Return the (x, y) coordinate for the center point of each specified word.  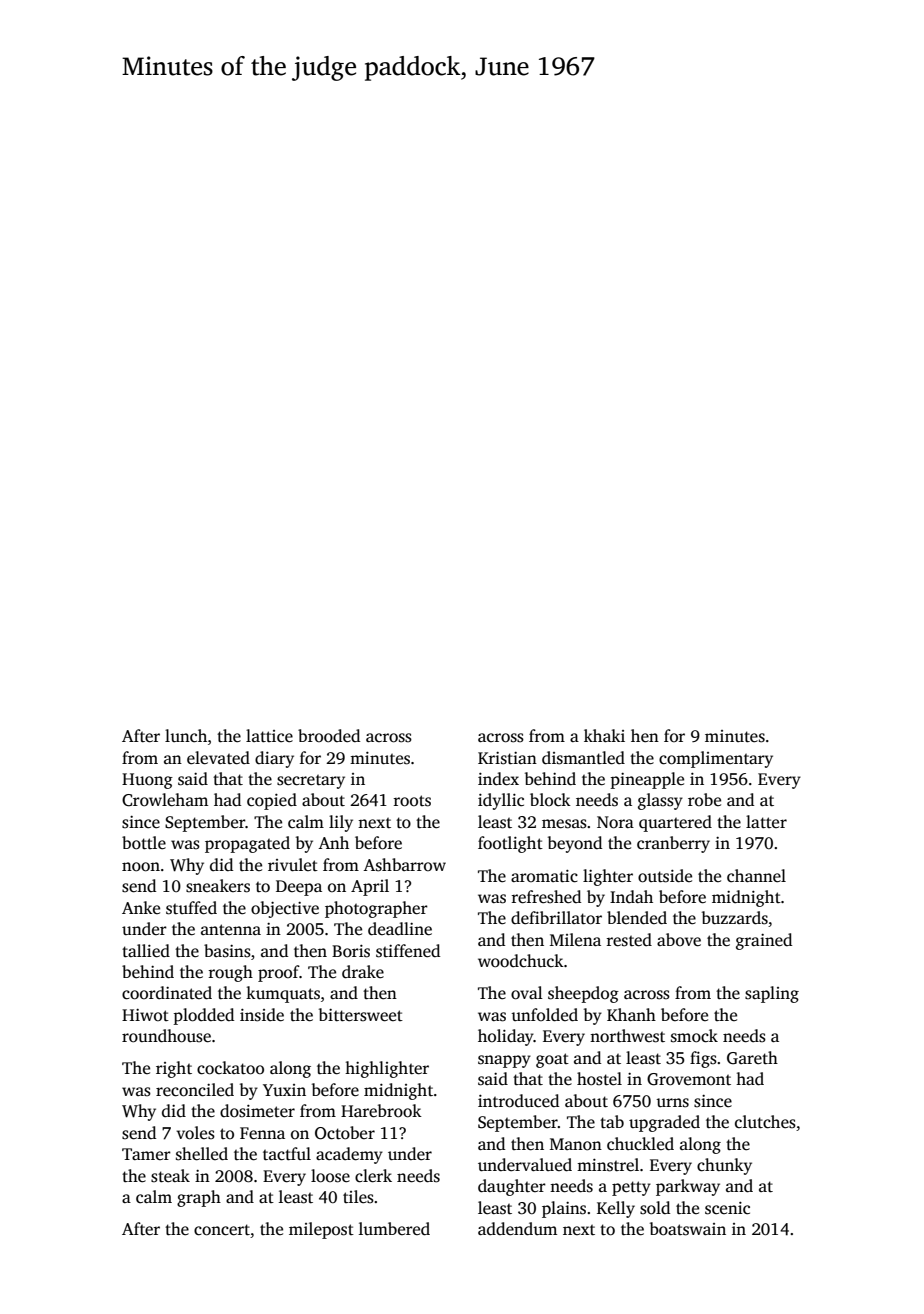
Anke (141, 907)
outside (665, 876)
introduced (518, 1101)
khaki (604, 735)
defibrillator (556, 918)
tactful (287, 1154)
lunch (186, 736)
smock (694, 1036)
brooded (329, 736)
